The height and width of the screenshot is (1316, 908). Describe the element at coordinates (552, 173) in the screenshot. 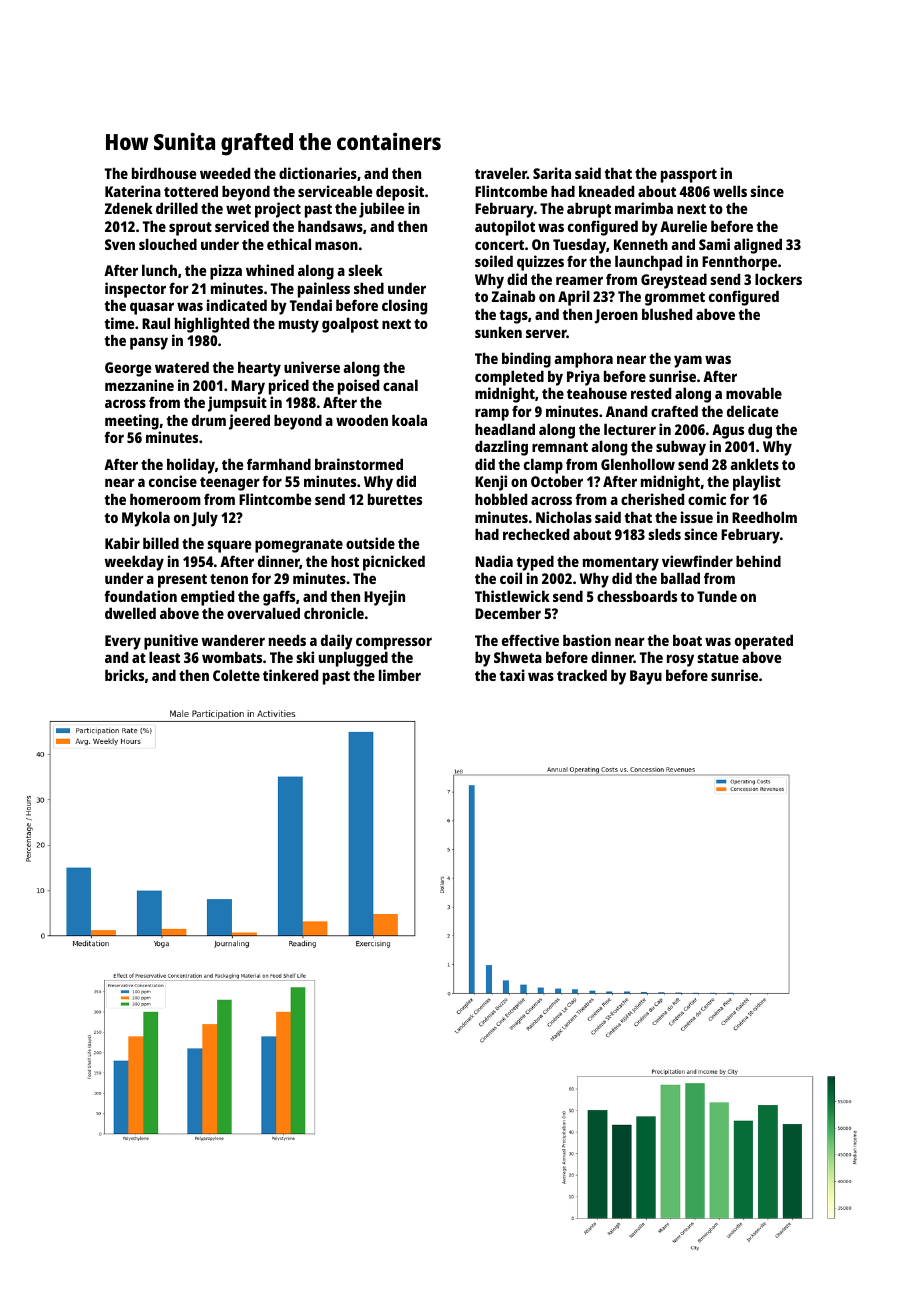

I see `Sarita` at that location.
